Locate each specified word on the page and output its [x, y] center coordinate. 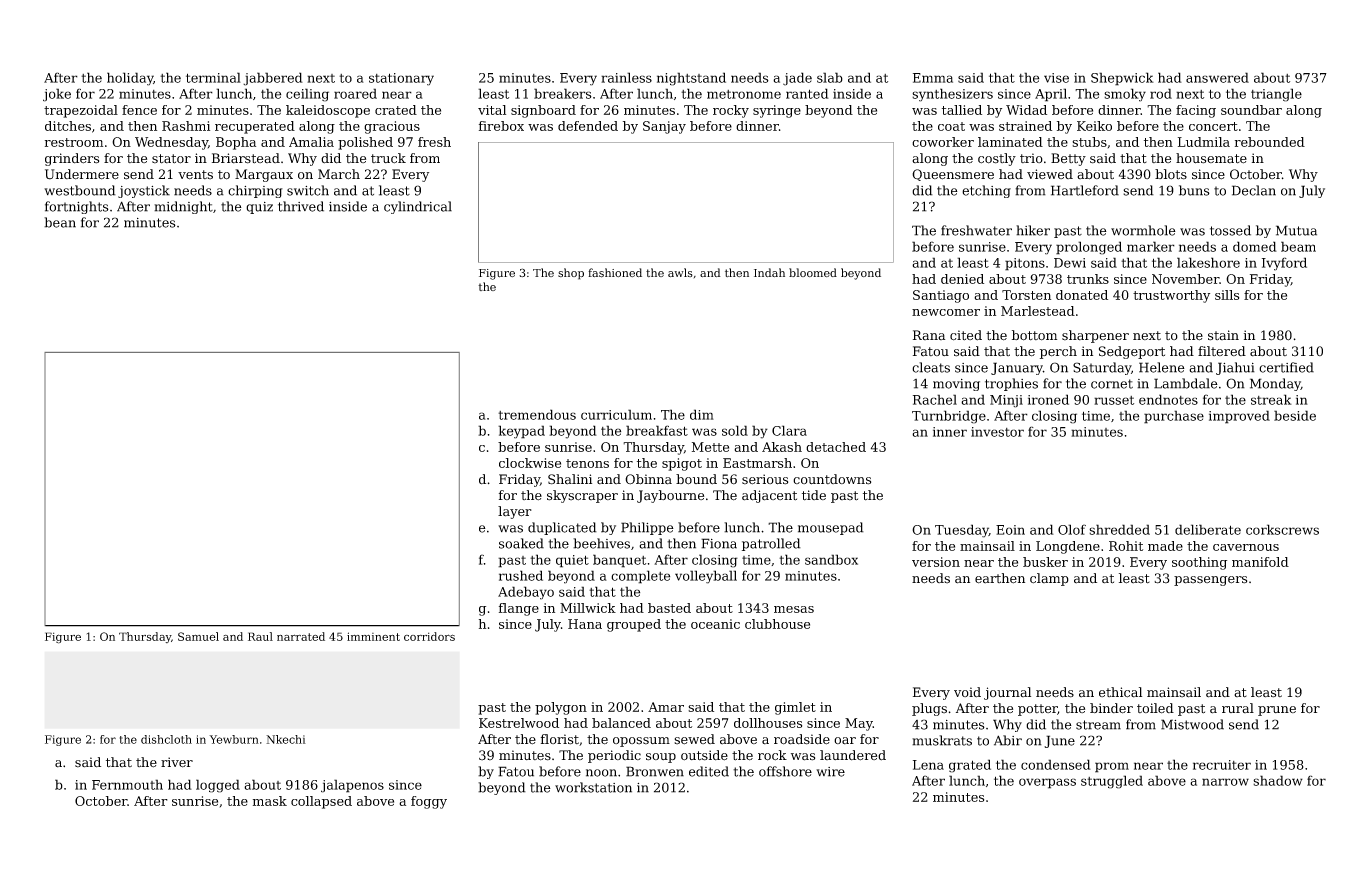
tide [814, 495]
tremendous [537, 414]
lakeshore [1208, 262]
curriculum [616, 414]
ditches [68, 126]
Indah [769, 272]
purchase [1174, 417]
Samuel [198, 636]
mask [270, 801]
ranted [807, 93]
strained [1025, 126]
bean [60, 222]
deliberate [1208, 529]
